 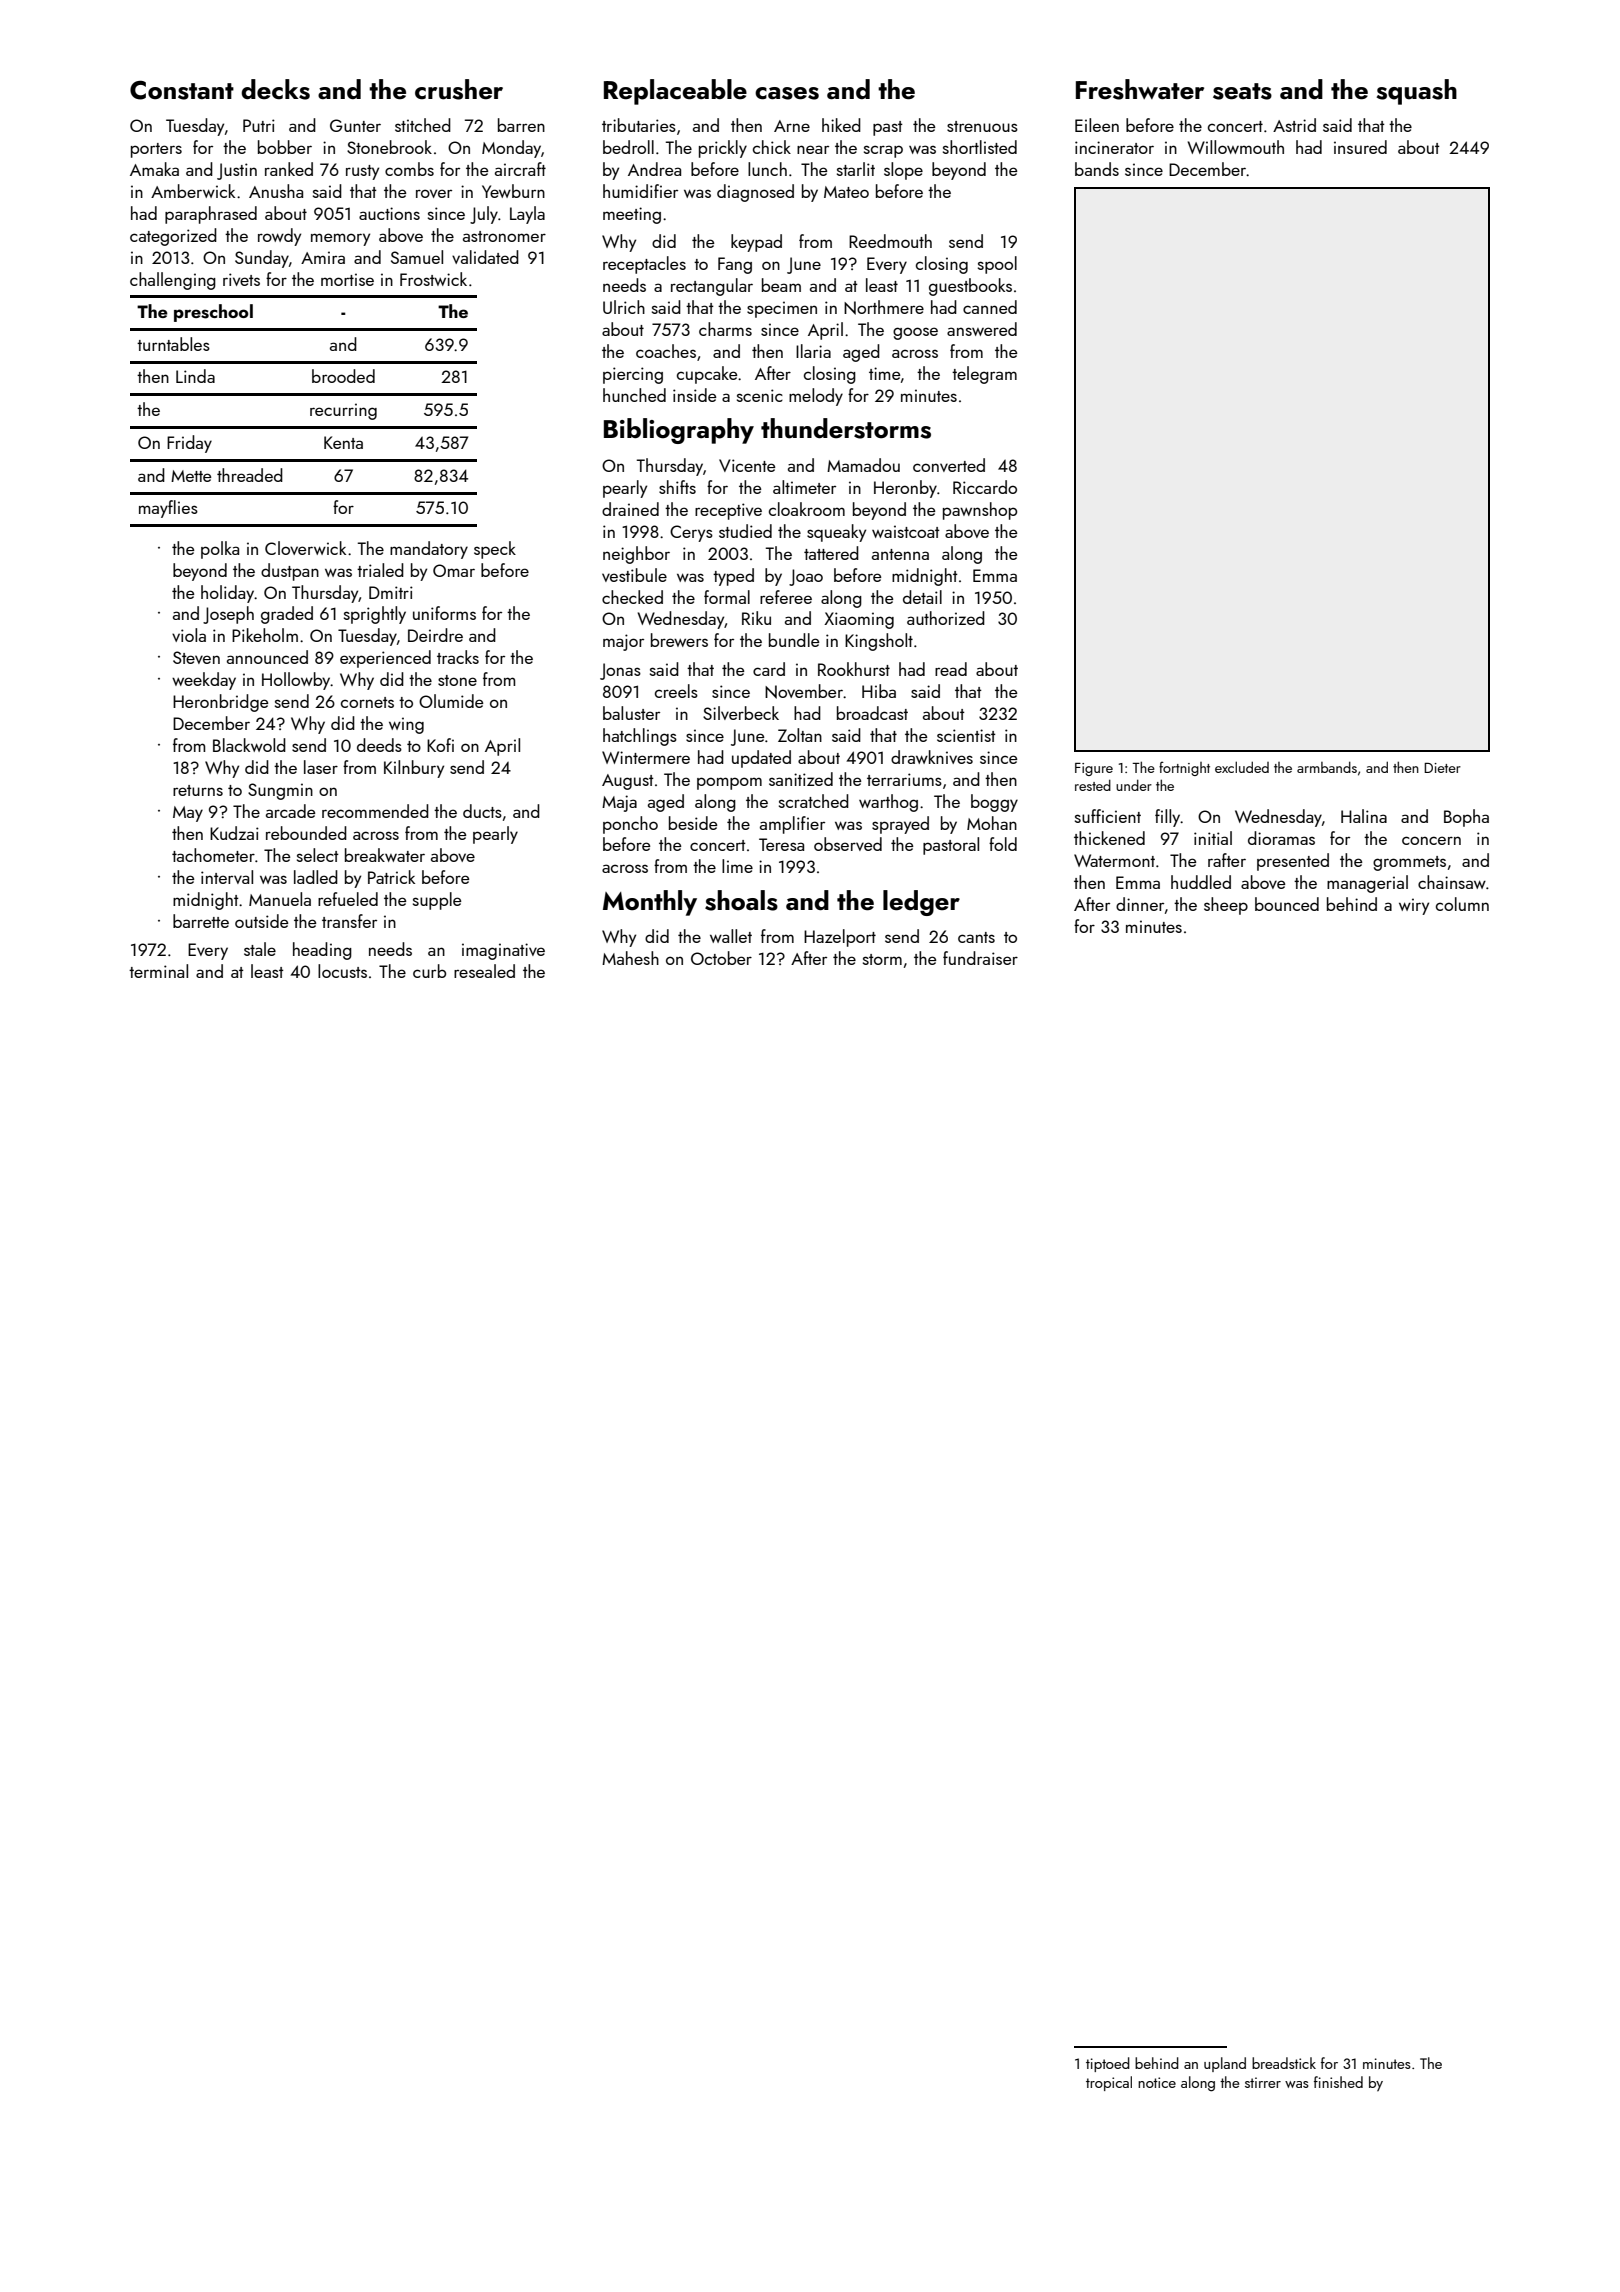 I want to click on spool, so click(x=997, y=265).
